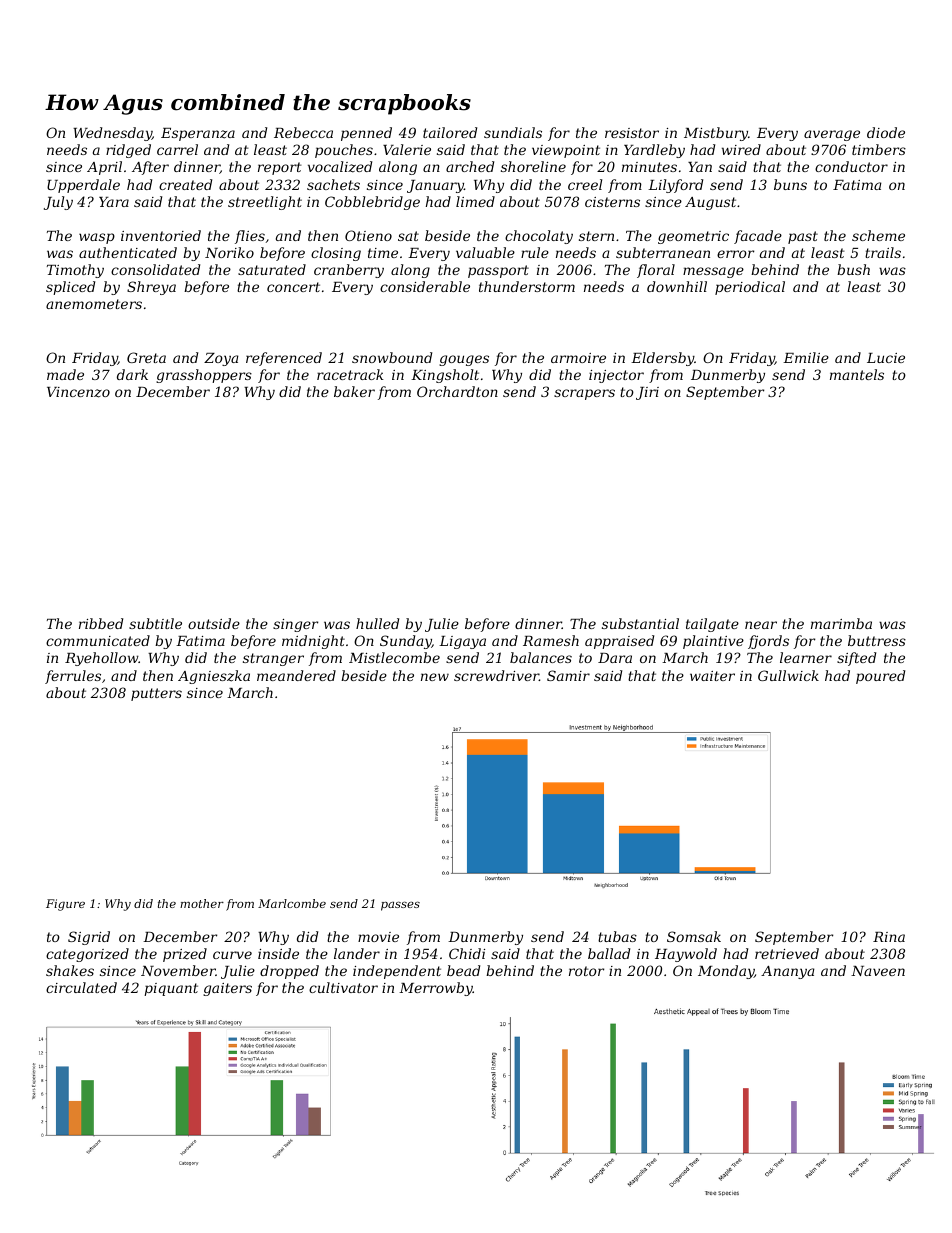  I want to click on ridged, so click(128, 151).
